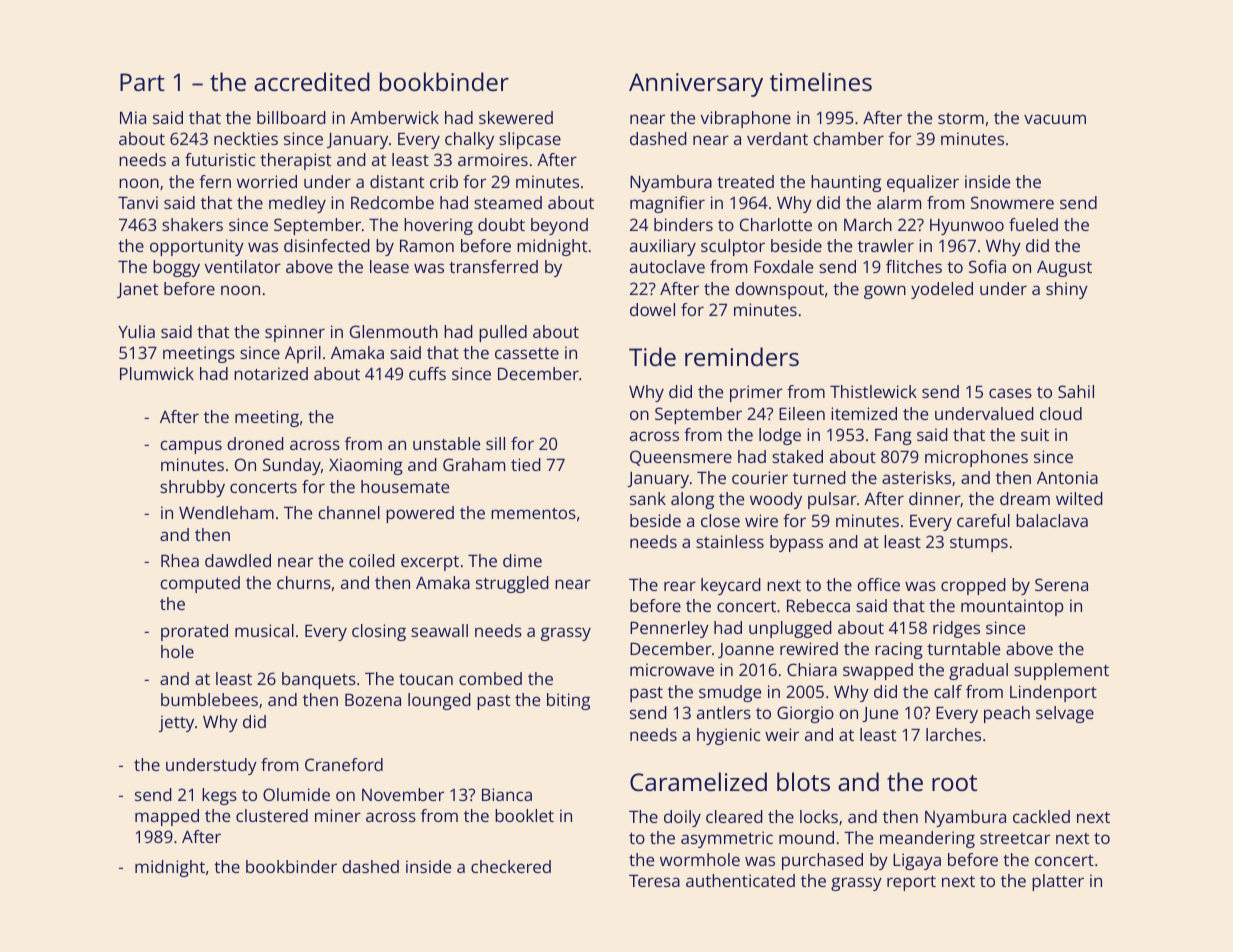  What do you see at coordinates (654, 881) in the image?
I see `Teresa` at bounding box center [654, 881].
